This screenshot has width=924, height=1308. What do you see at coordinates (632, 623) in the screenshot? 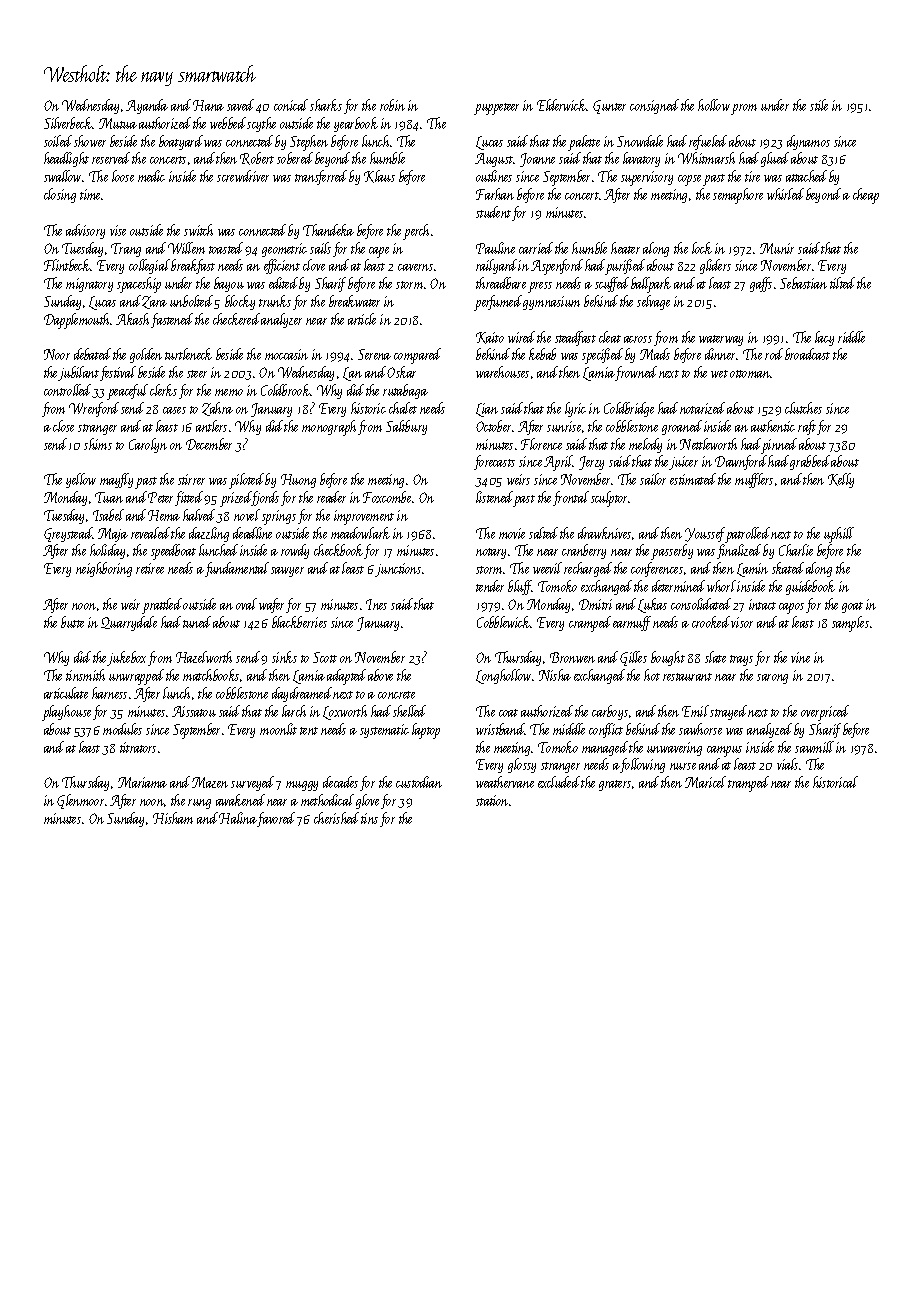
I see `earmuff` at bounding box center [632, 623].
